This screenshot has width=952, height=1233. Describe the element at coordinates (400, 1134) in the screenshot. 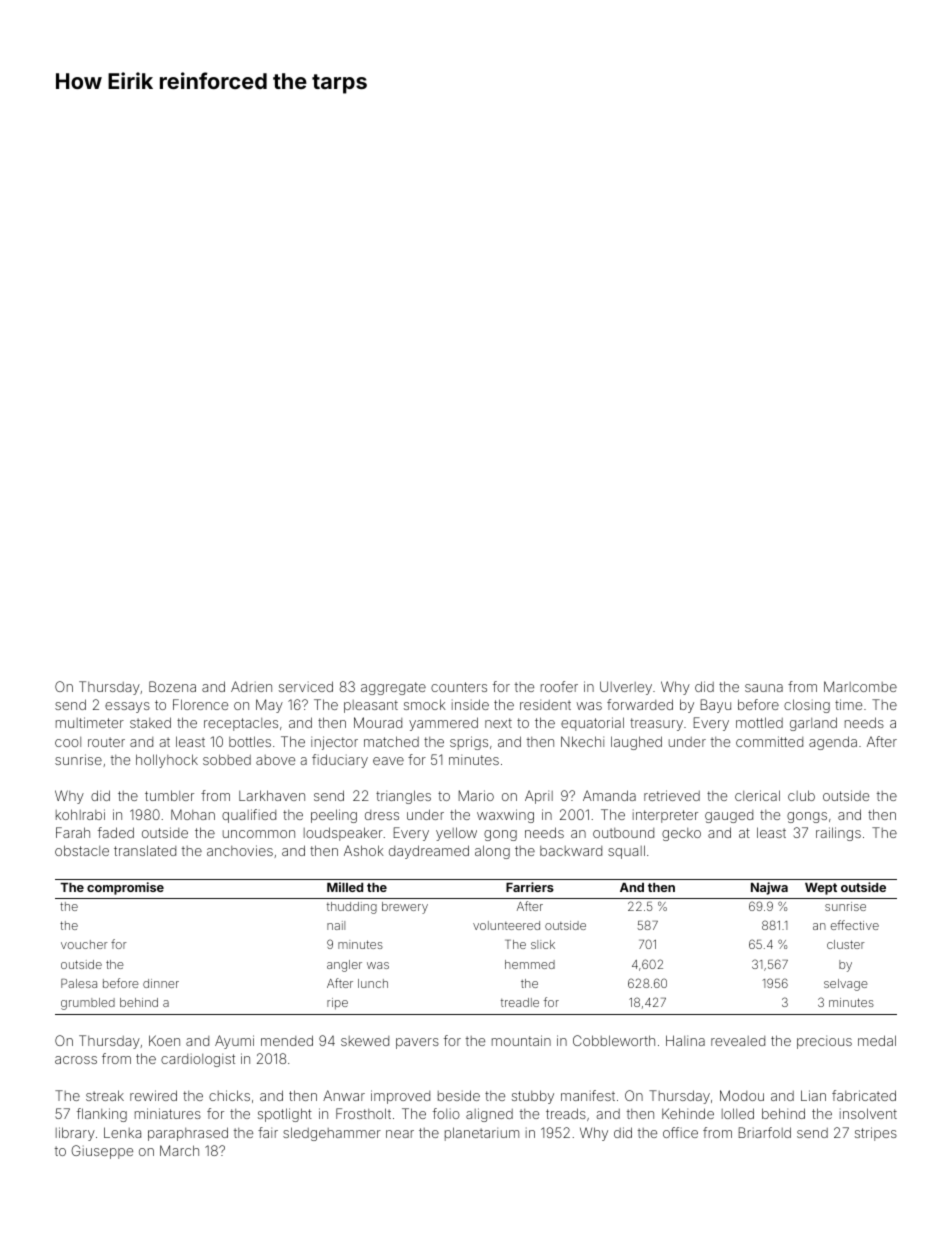

I see `near` at that location.
